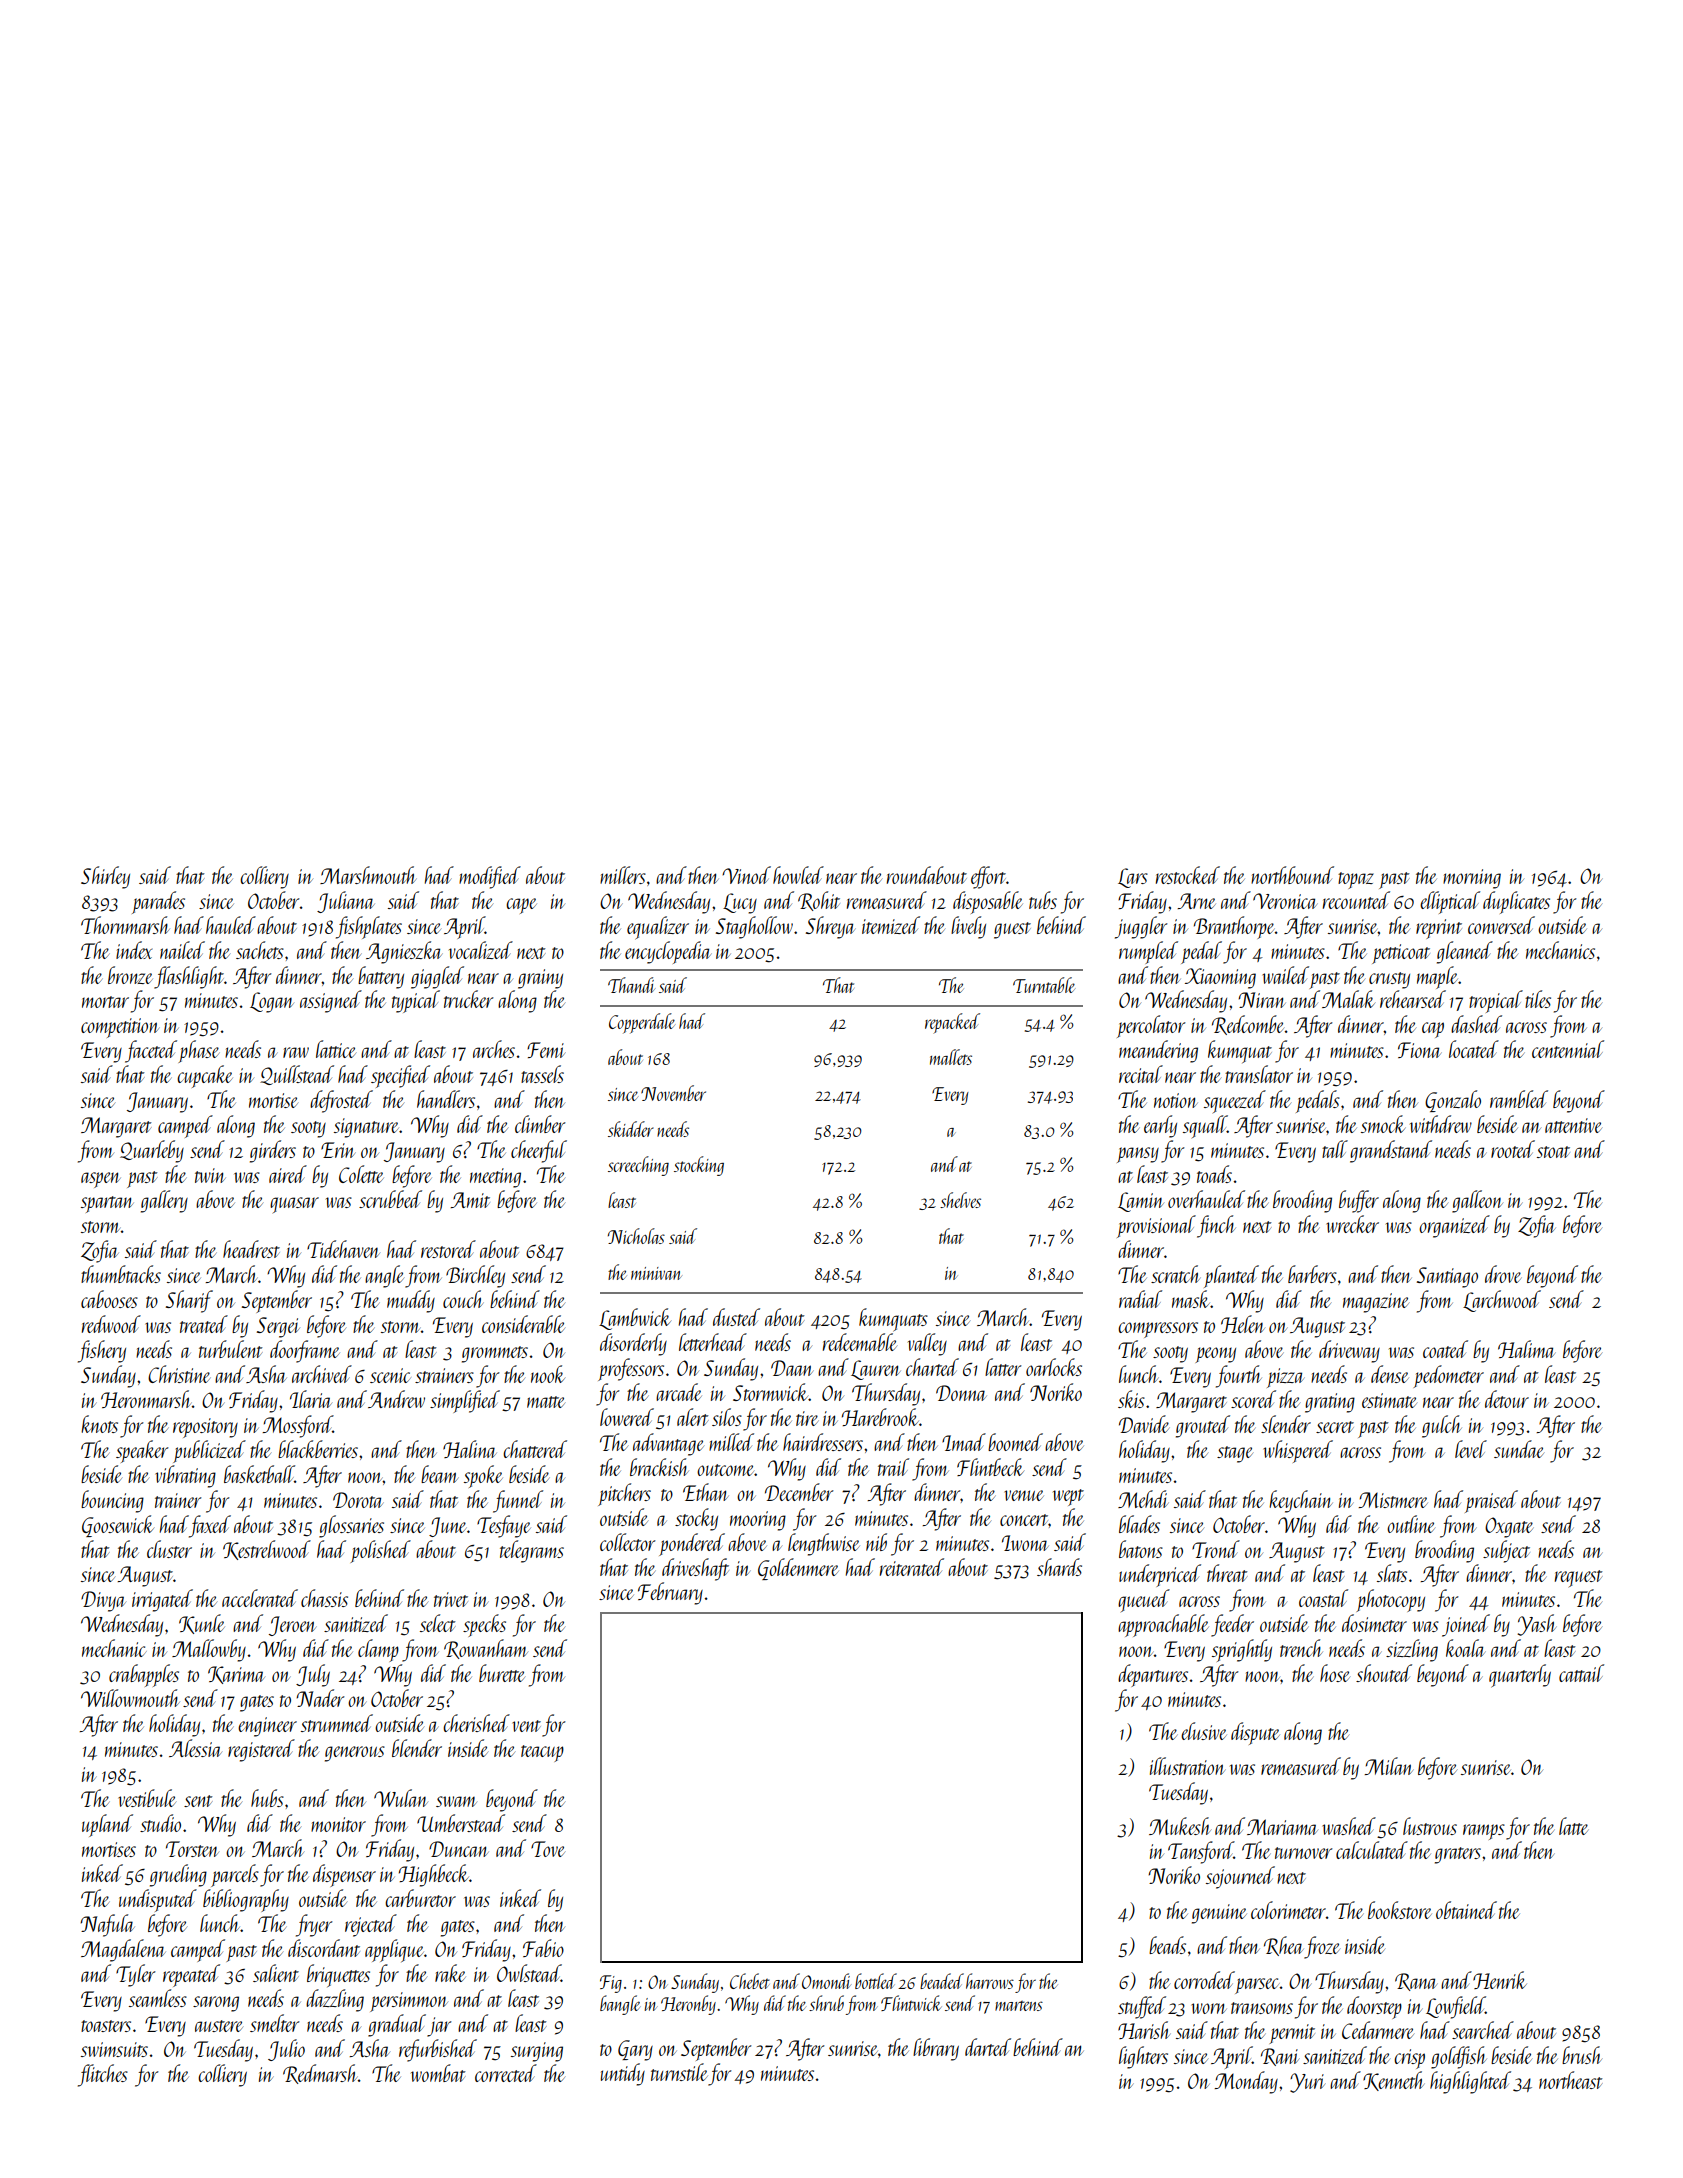  Describe the element at coordinates (103, 2075) in the screenshot. I see `flitches` at that location.
